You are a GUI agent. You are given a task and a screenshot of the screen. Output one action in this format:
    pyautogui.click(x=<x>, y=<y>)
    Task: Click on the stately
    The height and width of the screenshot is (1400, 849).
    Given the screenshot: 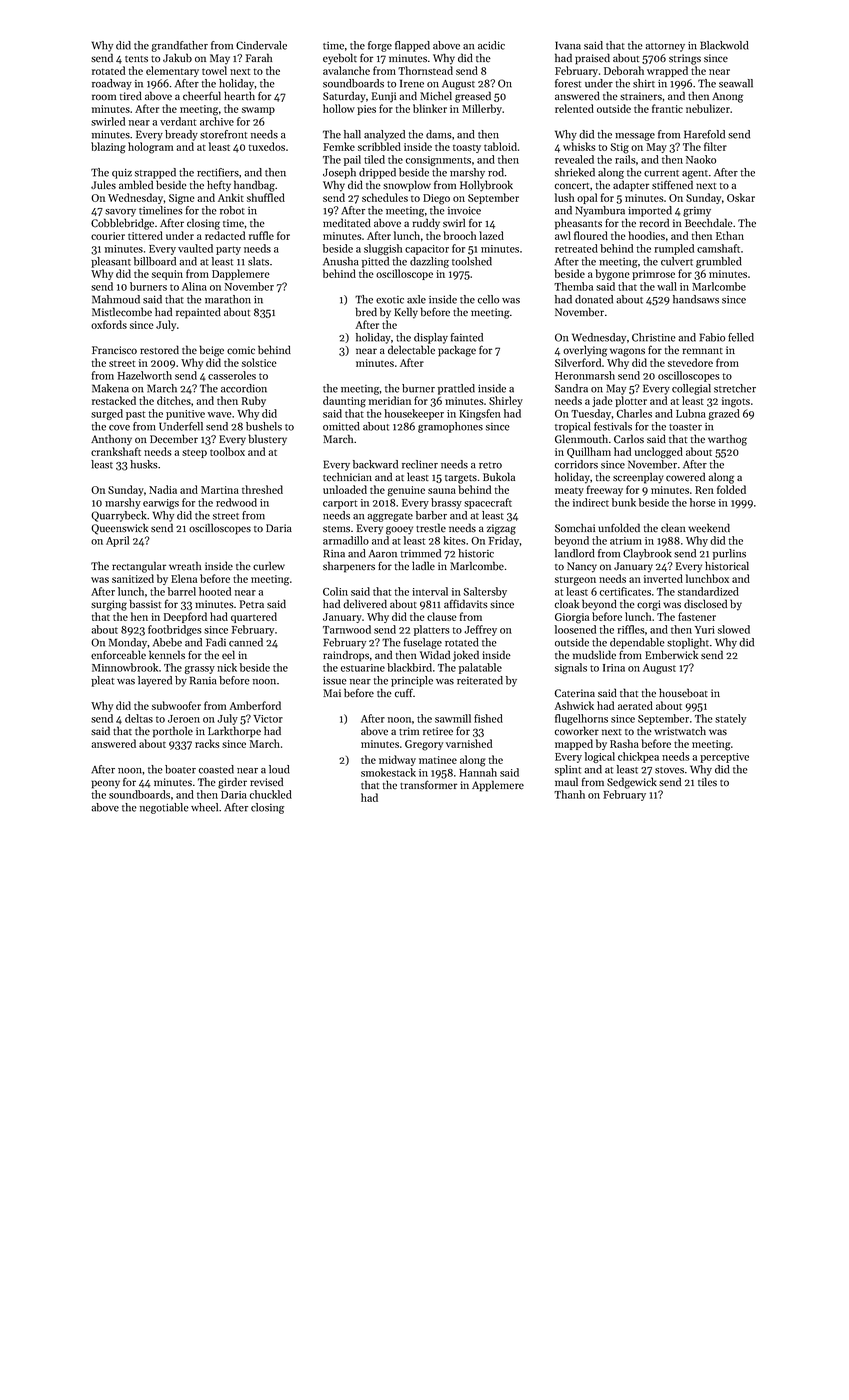 What is the action you would take?
    pyautogui.click(x=730, y=719)
